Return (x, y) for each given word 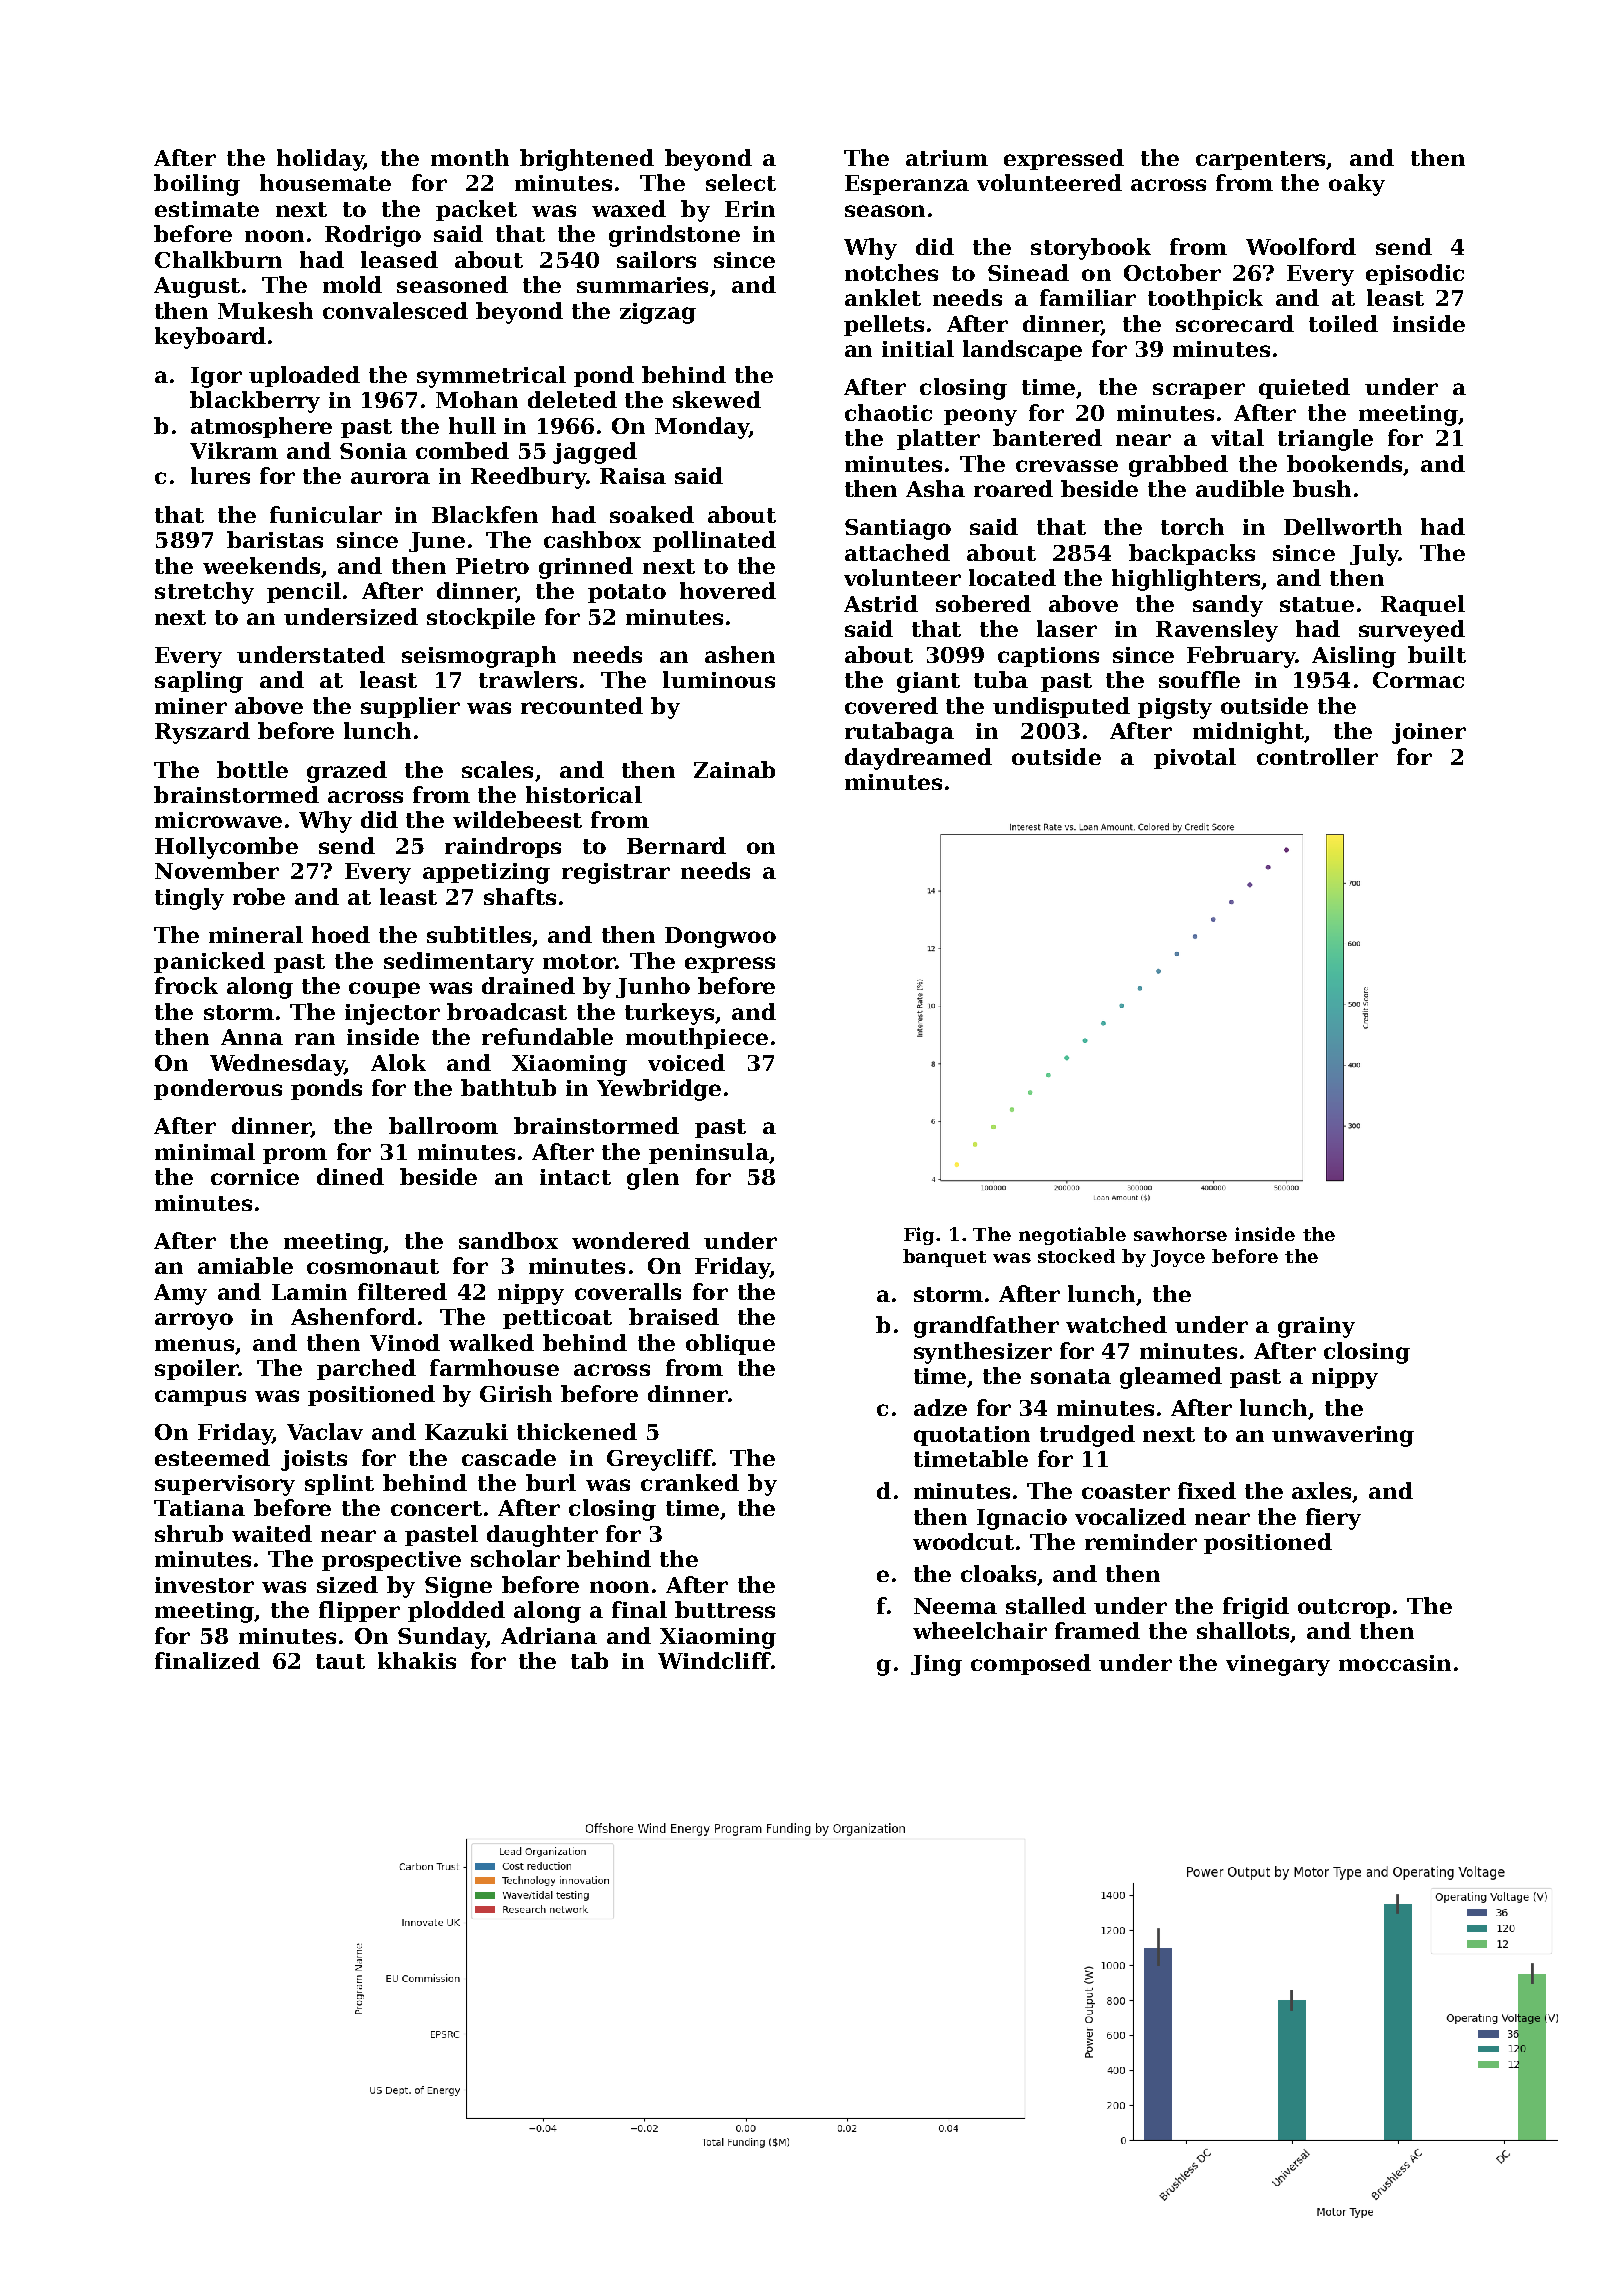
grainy (1316, 1327)
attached (897, 552)
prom (295, 1156)
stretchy (204, 593)
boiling (197, 185)
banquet (944, 1258)
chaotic (888, 412)
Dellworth (1343, 526)
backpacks (1192, 554)
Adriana (549, 1635)
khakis (417, 1660)
